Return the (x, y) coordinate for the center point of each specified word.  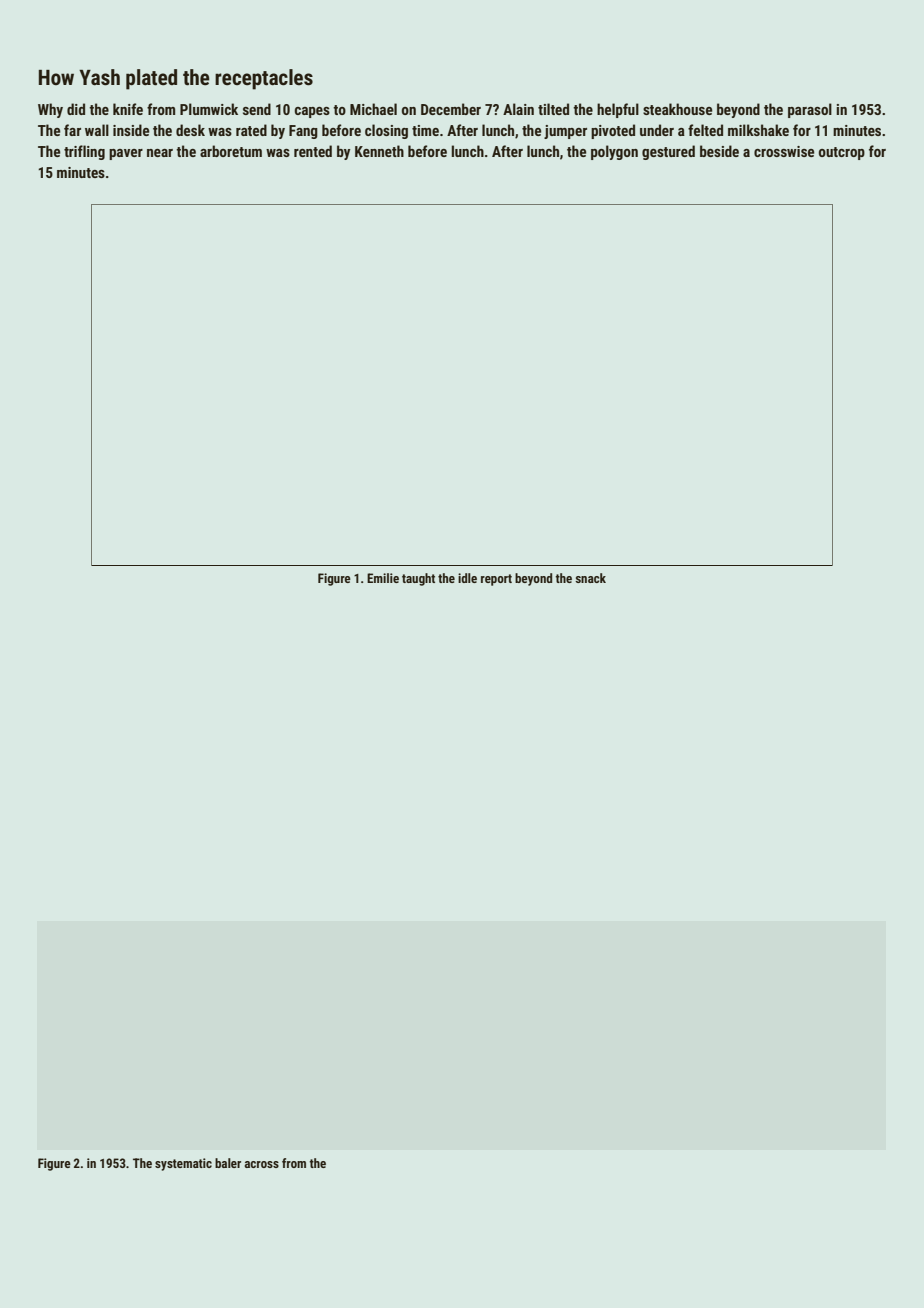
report (496, 580)
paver (126, 154)
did (76, 109)
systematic (183, 1164)
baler (228, 1163)
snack (590, 578)
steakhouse (677, 109)
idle (467, 578)
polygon (614, 152)
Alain (518, 109)
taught (418, 579)
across (262, 1164)
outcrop (842, 153)
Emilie (383, 578)
